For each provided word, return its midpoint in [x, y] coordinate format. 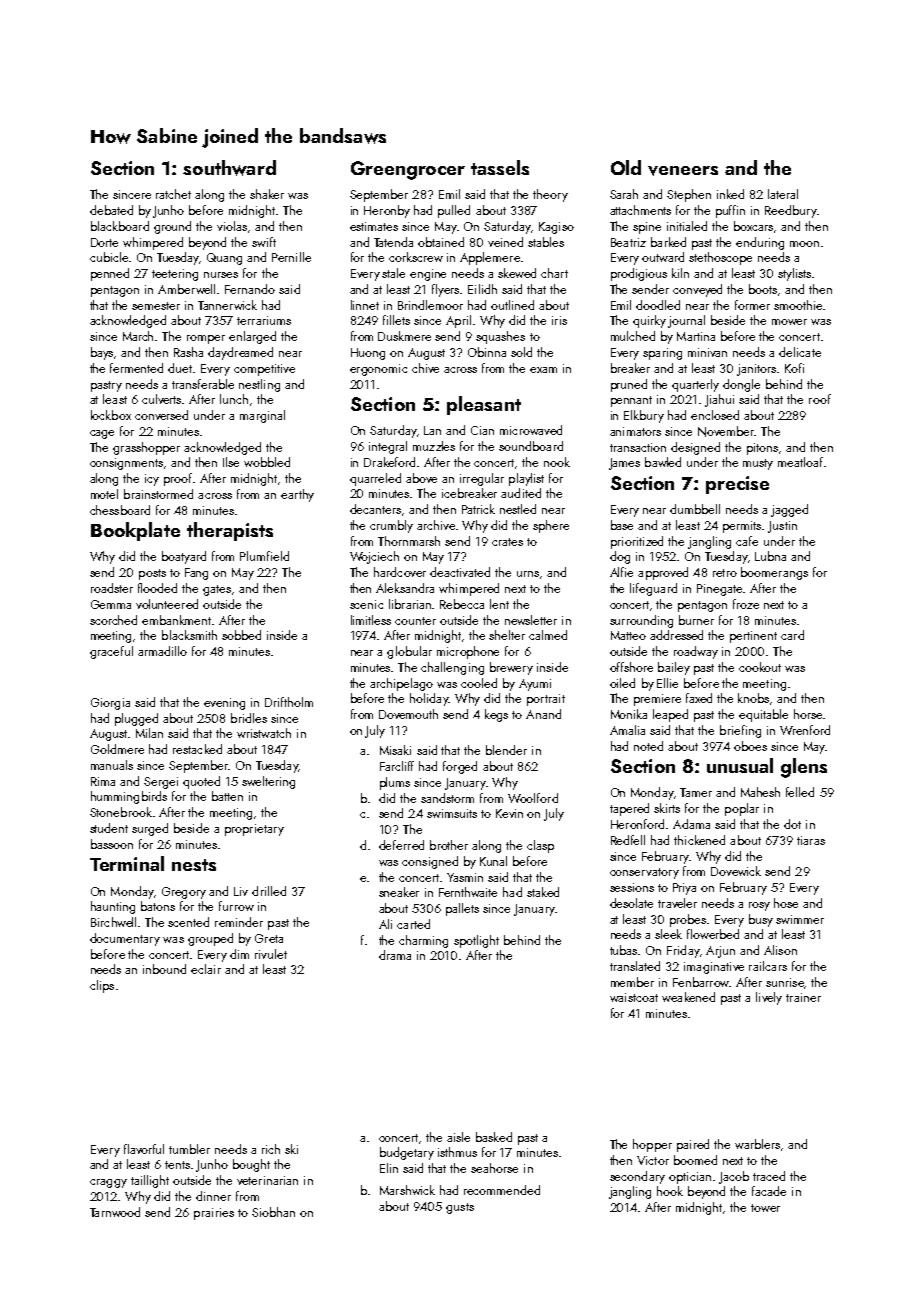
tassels [500, 167]
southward [229, 168]
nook [557, 462]
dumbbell [695, 509]
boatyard [184, 557]
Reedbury [791, 211]
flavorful [144, 1149]
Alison [780, 950]
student [109, 828]
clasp [540, 846]
